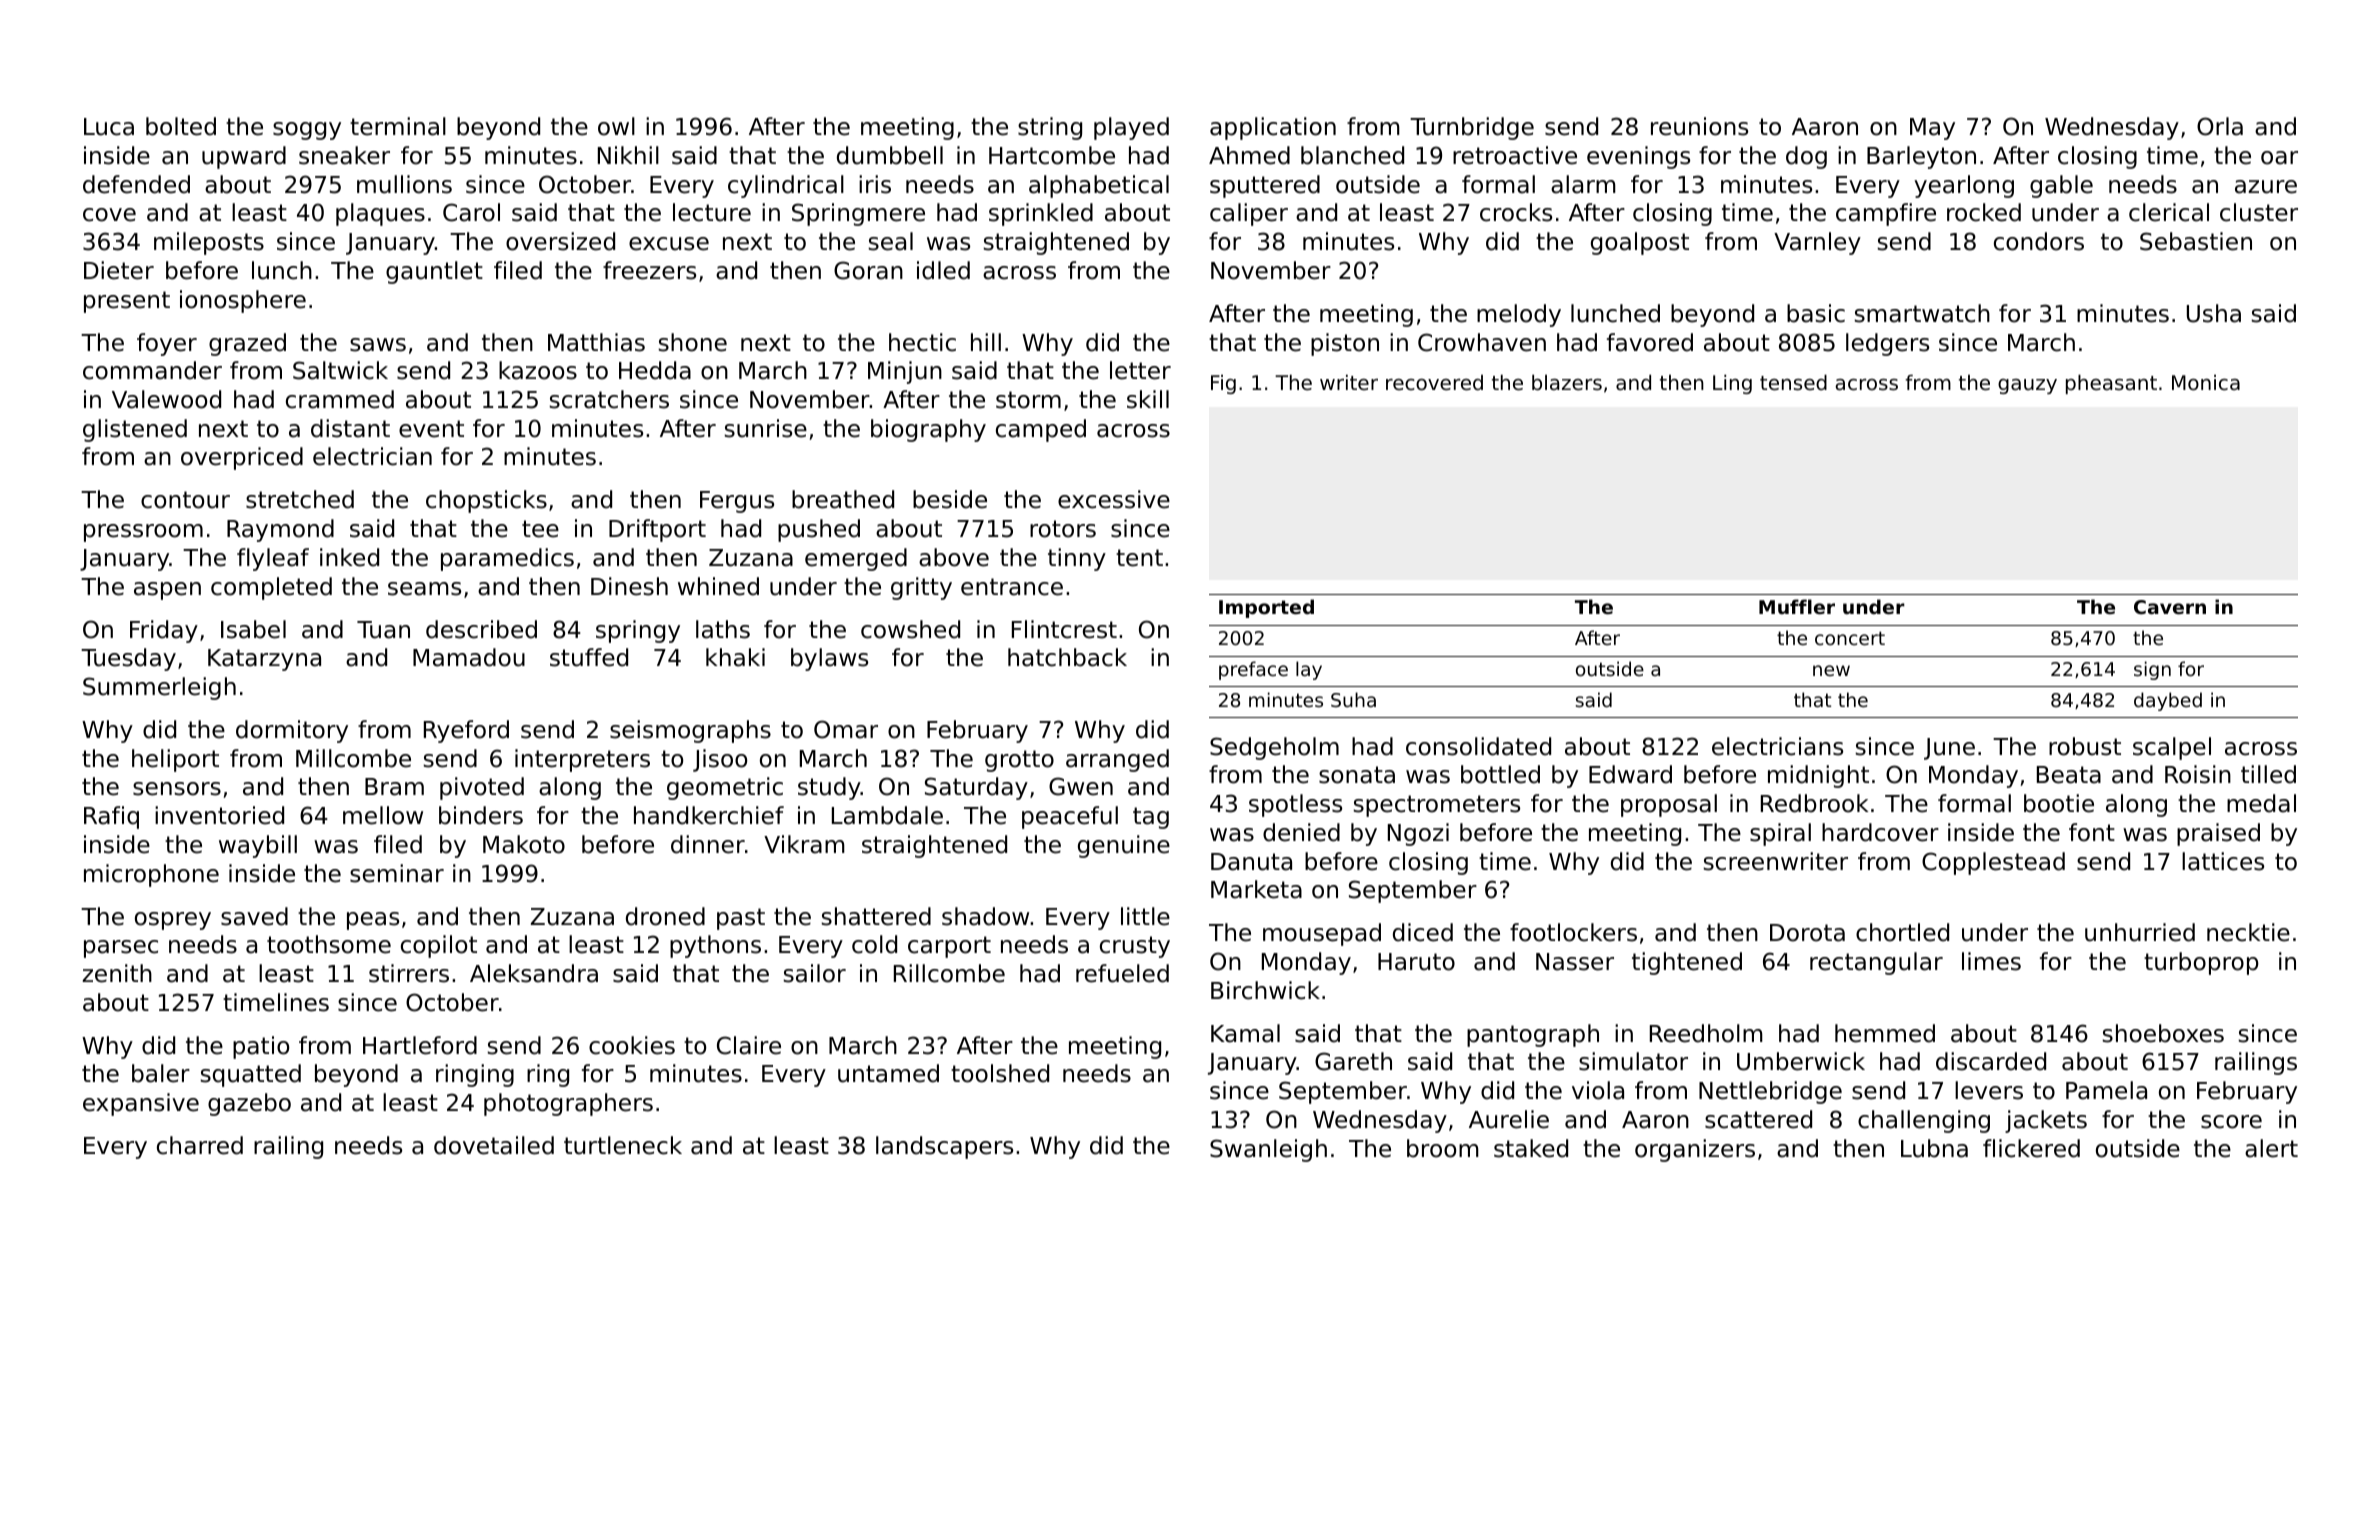 Image resolution: width=2380 pixels, height=1540 pixels. I want to click on landscapers, so click(944, 1147).
